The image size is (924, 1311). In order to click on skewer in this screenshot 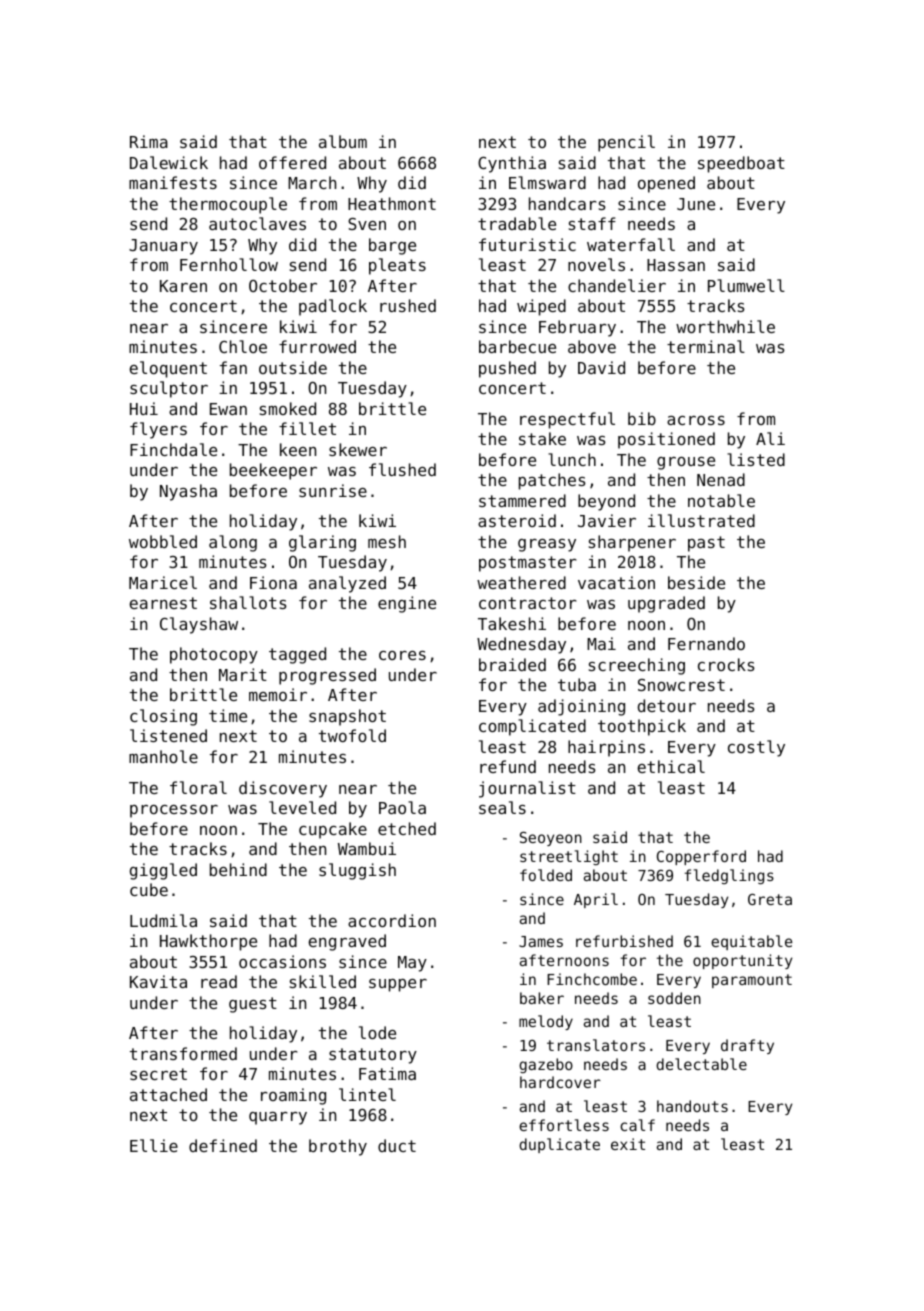, I will do `click(358, 449)`.
